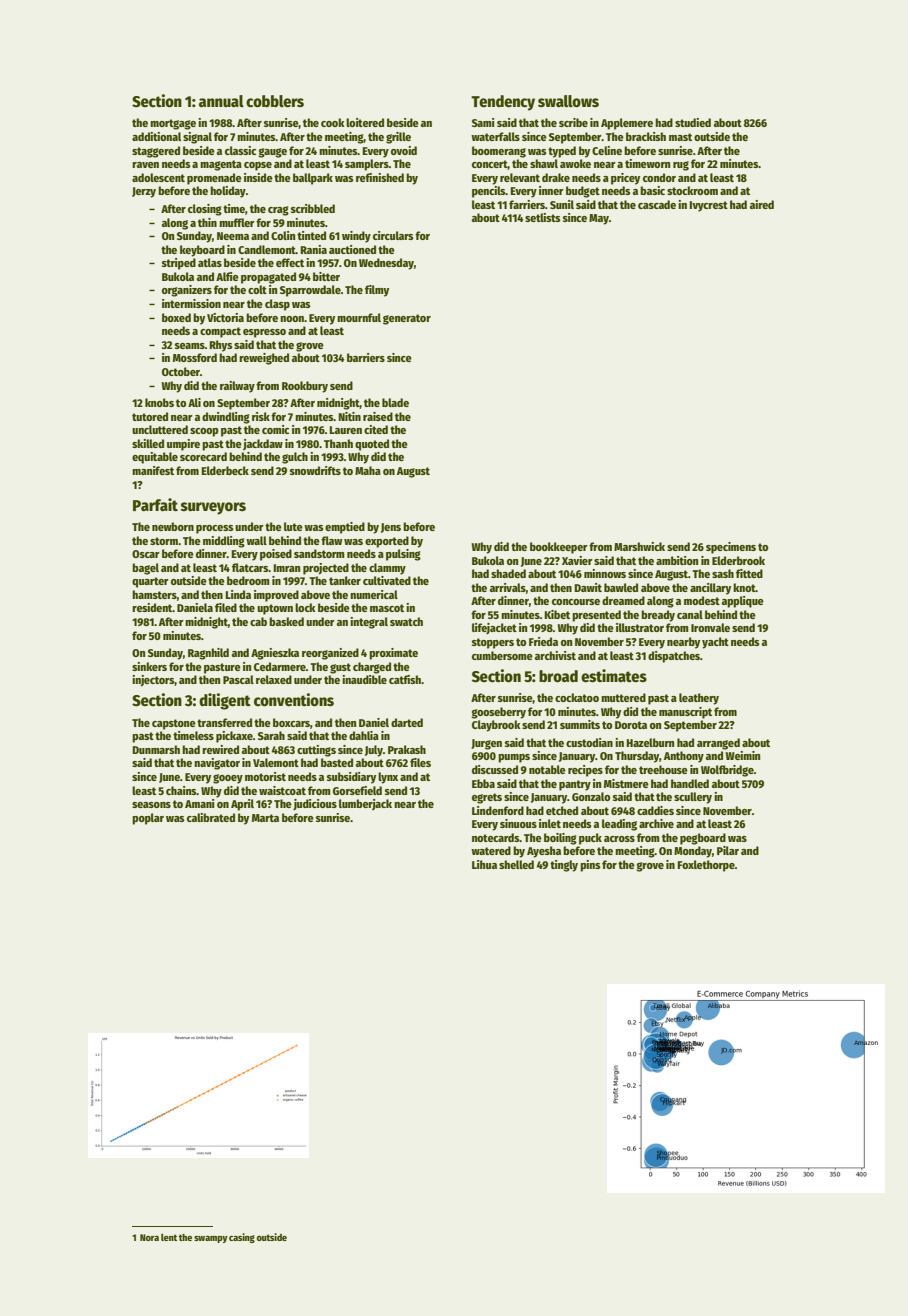 The image size is (908, 1316). What do you see at coordinates (398, 138) in the page?
I see `grille` at bounding box center [398, 138].
